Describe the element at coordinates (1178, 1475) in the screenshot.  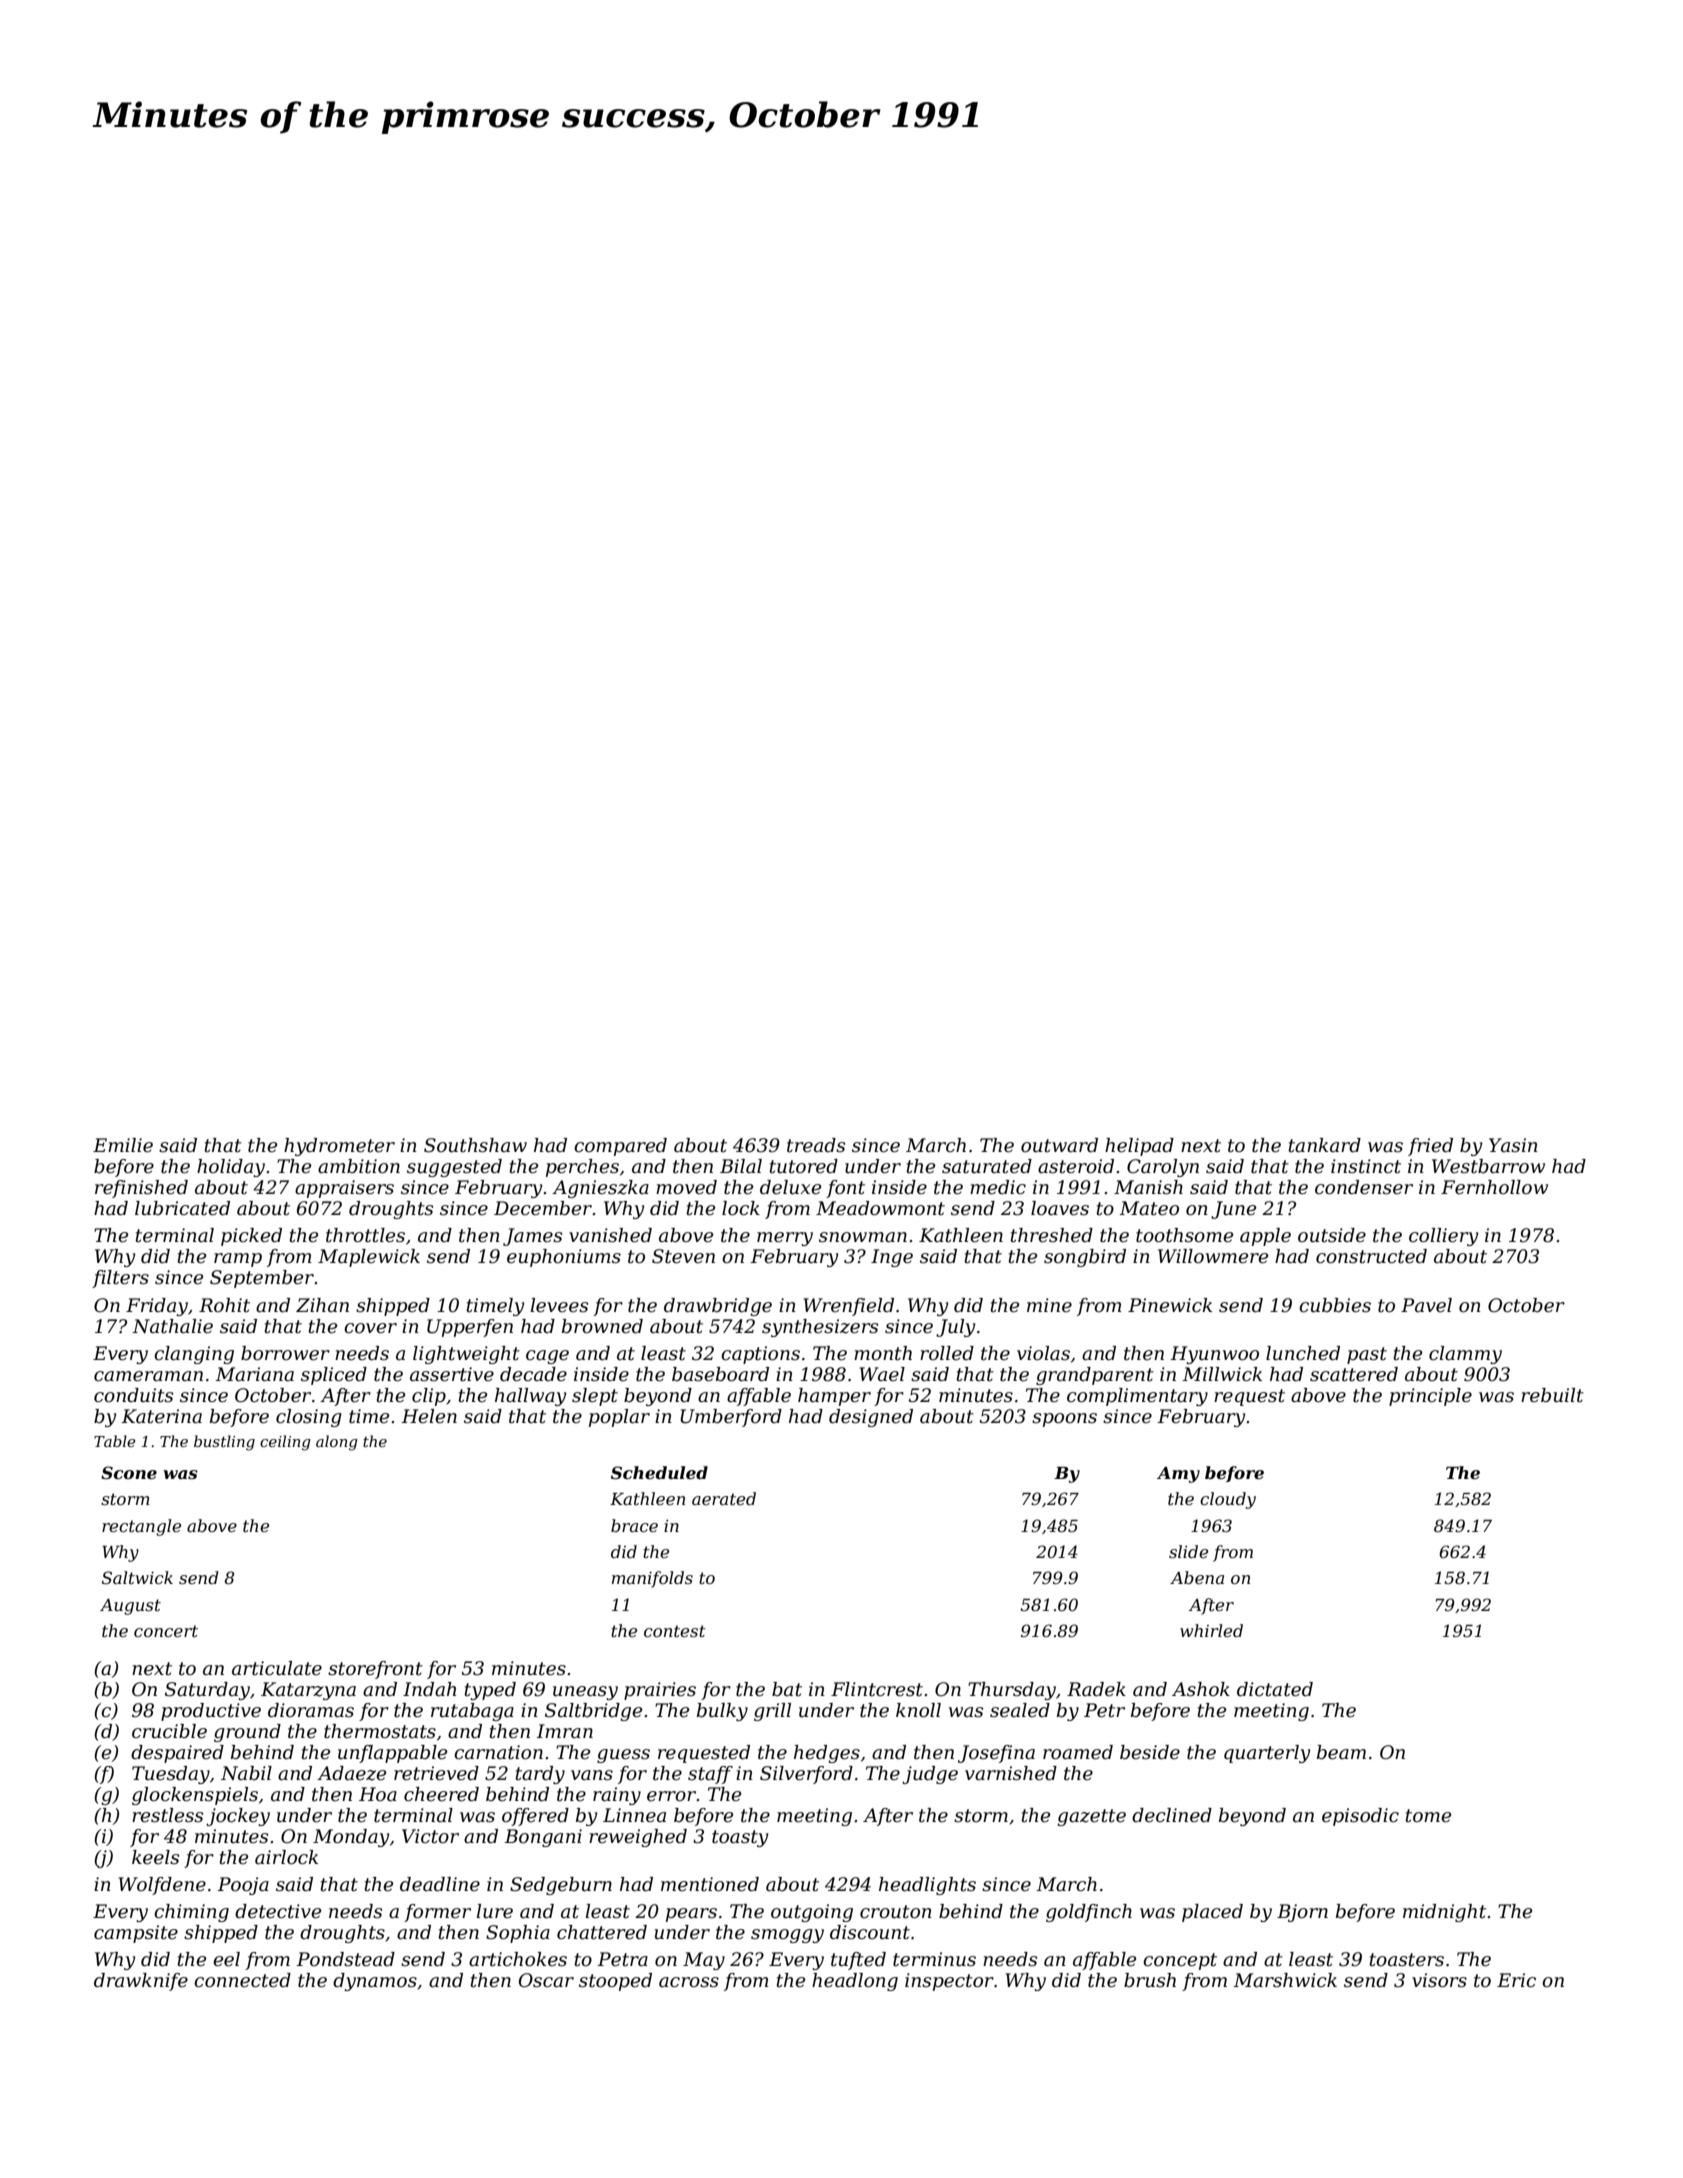
I see `Amy` at that location.
